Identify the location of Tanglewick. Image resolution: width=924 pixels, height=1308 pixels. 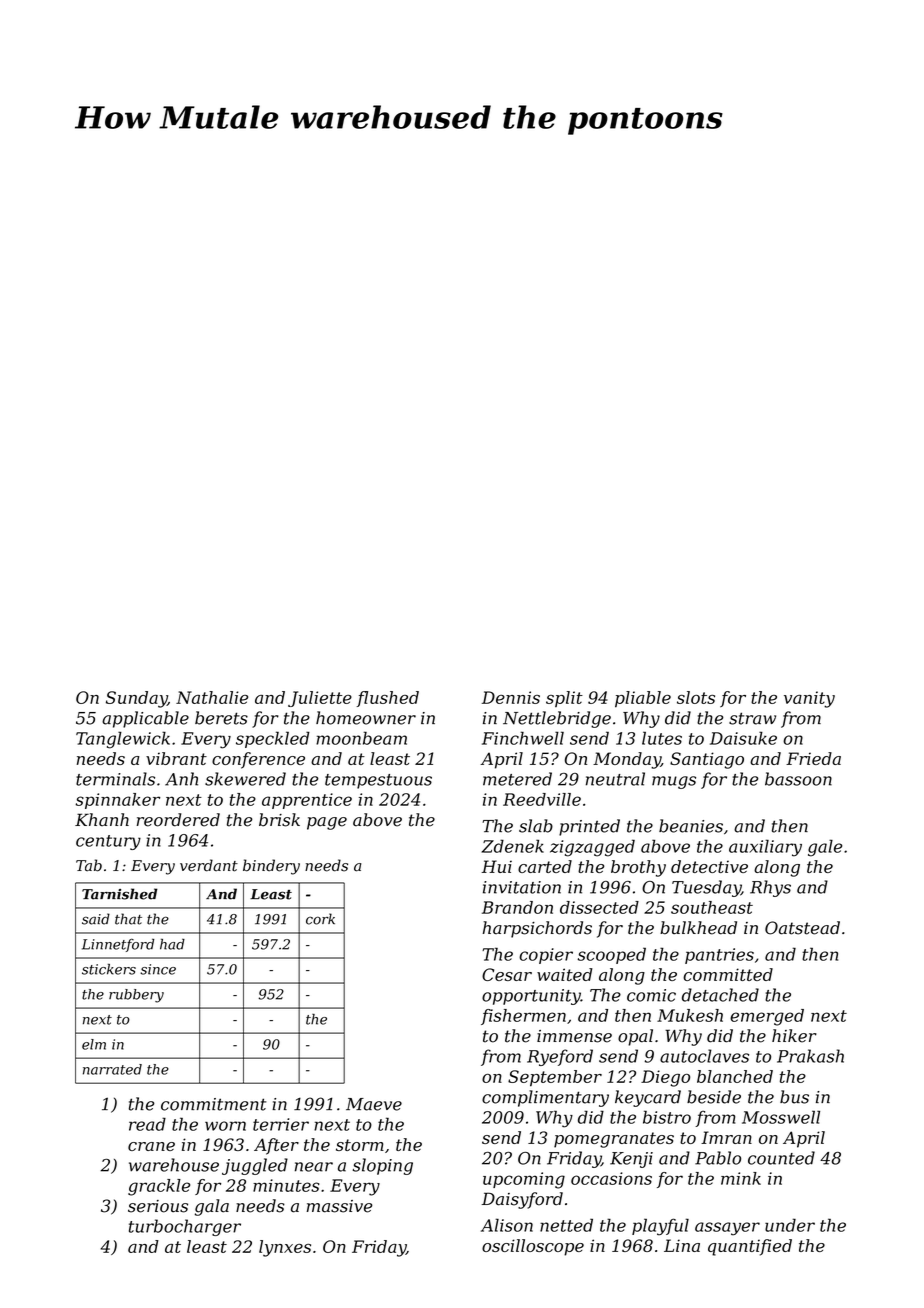
(123, 740).
